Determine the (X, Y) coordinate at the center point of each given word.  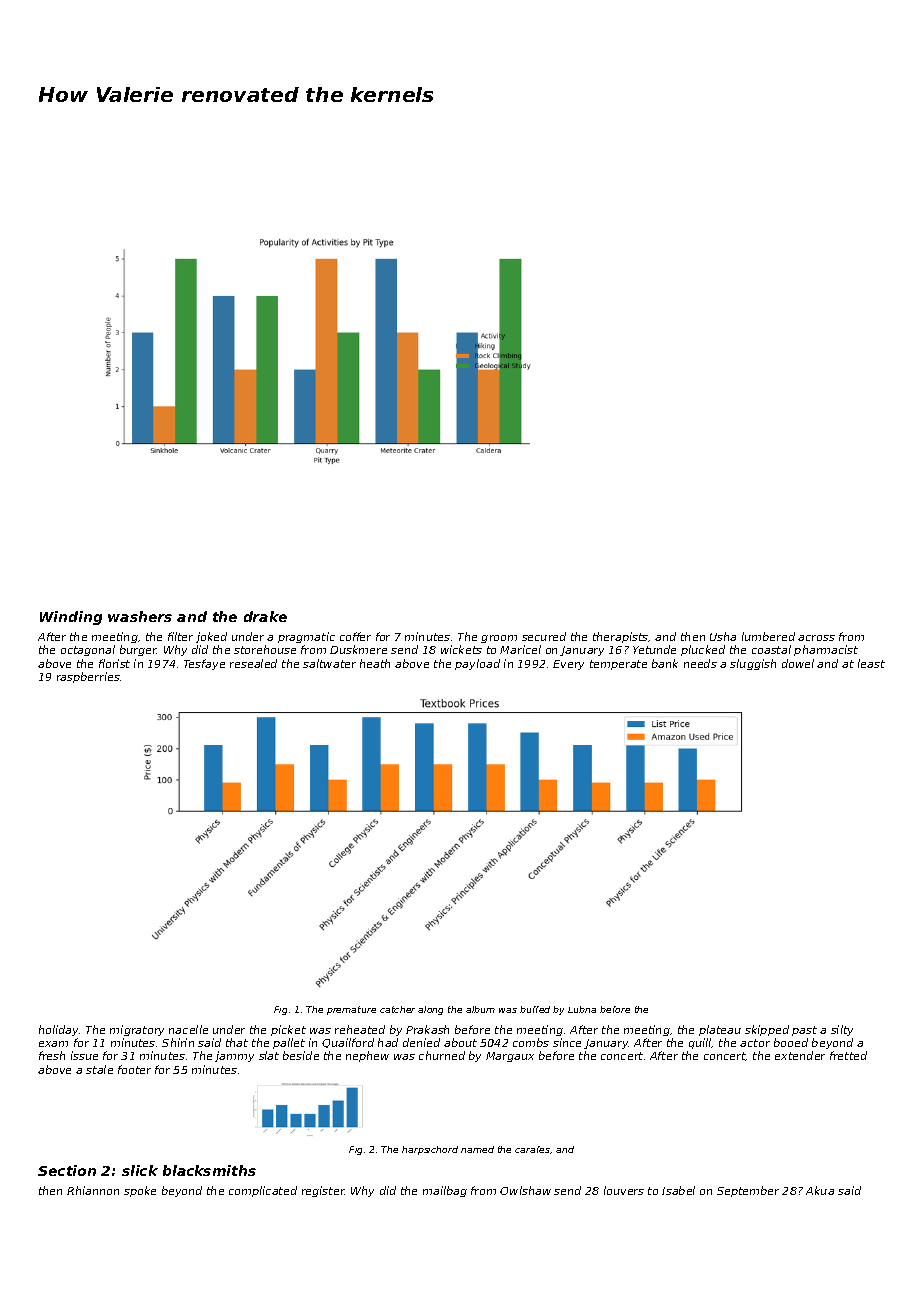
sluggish (753, 664)
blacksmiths (209, 1170)
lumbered (768, 636)
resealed (253, 663)
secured (544, 636)
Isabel (678, 1190)
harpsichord (430, 1150)
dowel (798, 663)
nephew (367, 1056)
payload (477, 664)
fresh (52, 1055)
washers (140, 616)
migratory (137, 1030)
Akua (820, 1190)
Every (568, 665)
